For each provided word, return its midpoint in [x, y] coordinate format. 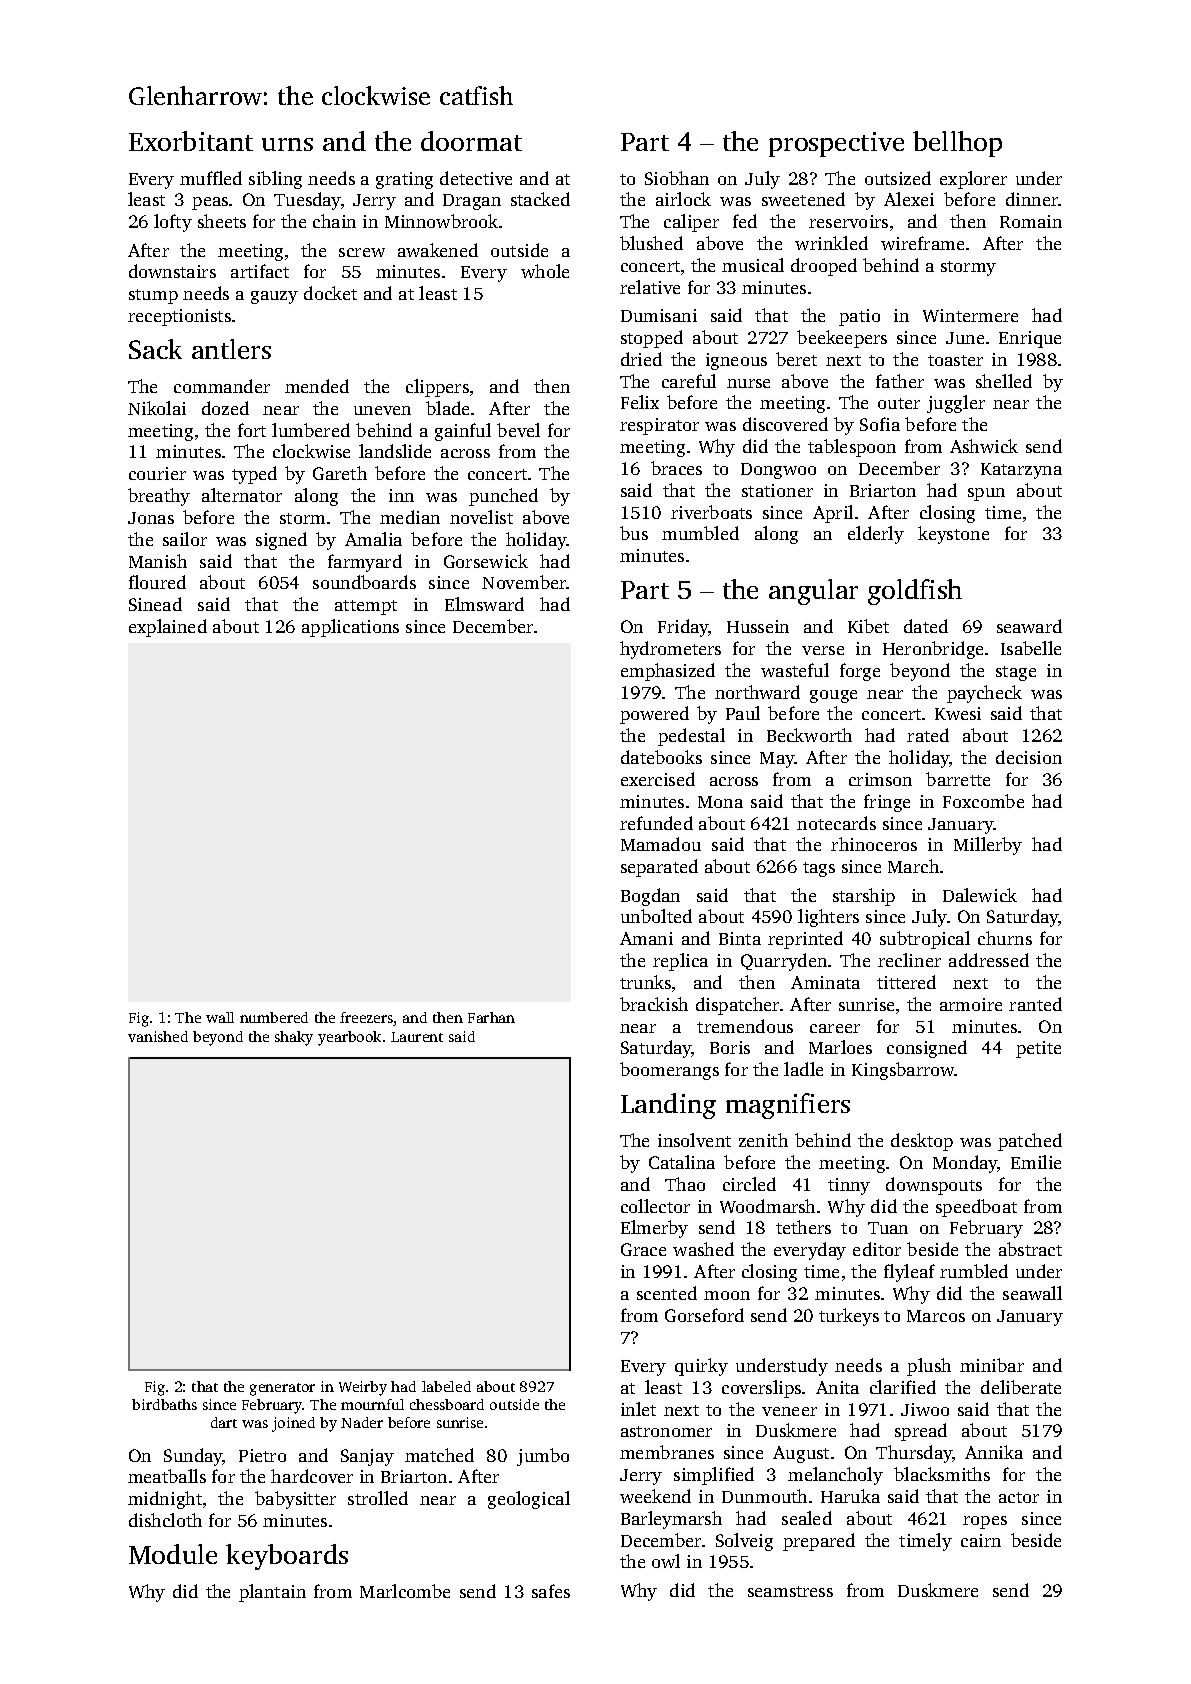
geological [529, 1500]
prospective [836, 144]
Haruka [850, 1496]
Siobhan [677, 178]
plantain [272, 1593]
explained [168, 628]
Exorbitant [191, 141]
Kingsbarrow [903, 1071]
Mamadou [661, 844]
